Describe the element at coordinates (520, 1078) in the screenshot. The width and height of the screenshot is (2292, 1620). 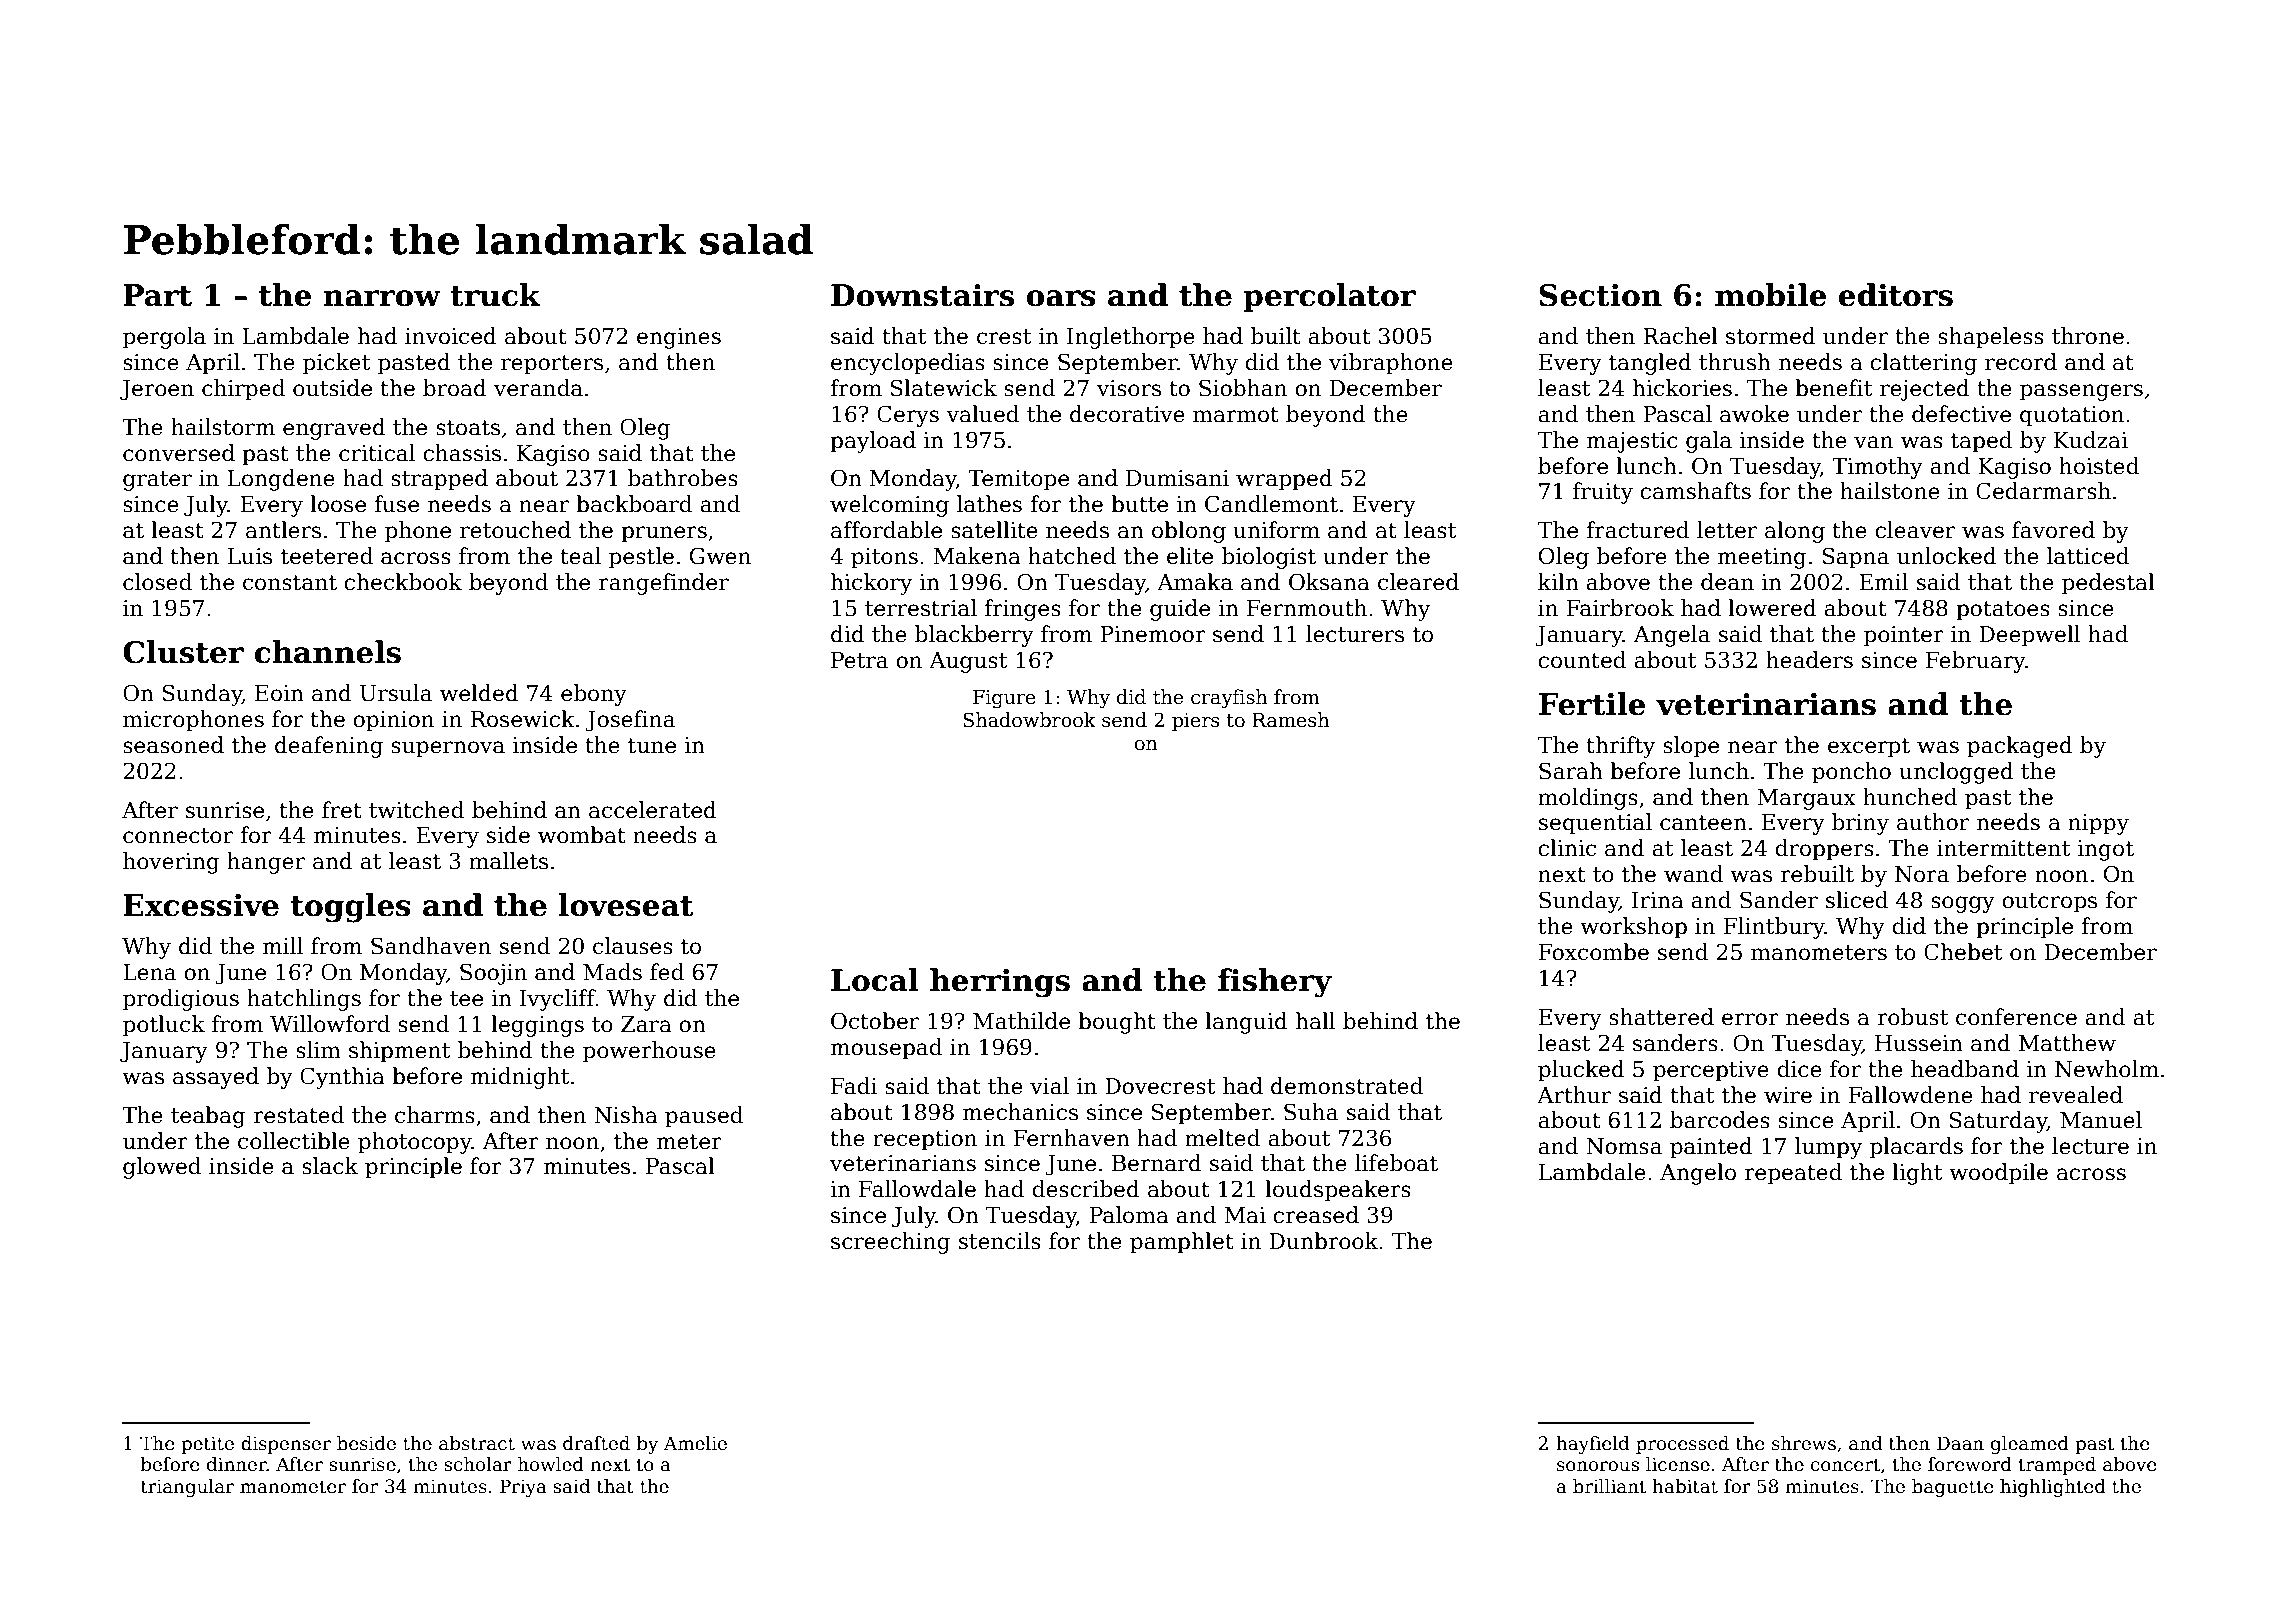
I see `midnight` at that location.
